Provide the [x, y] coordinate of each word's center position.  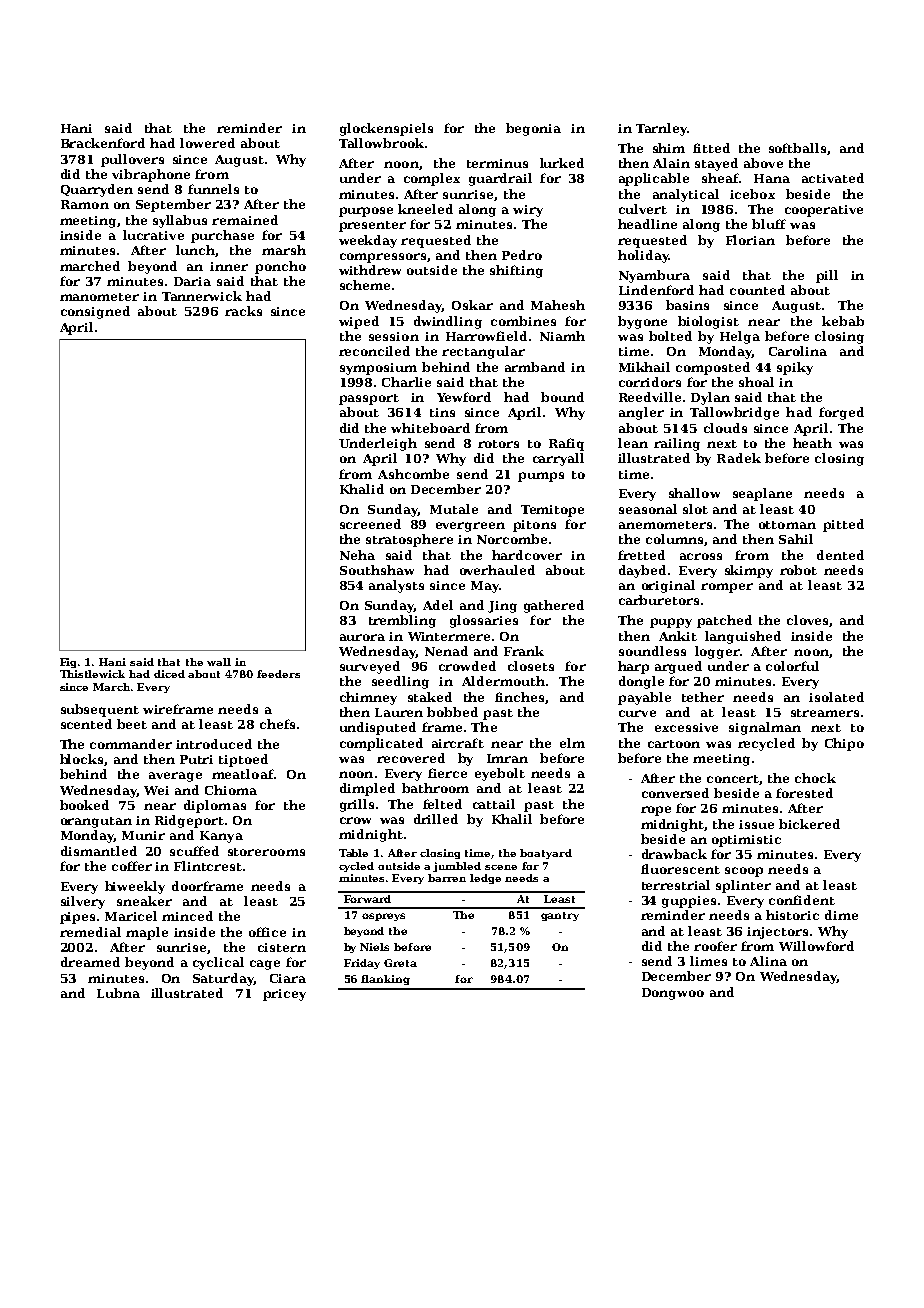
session [394, 336]
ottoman [787, 525]
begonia [533, 129]
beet [132, 724]
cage [265, 965]
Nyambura [654, 276]
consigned [95, 312]
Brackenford [103, 143]
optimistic [746, 841]
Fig [68, 663]
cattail [494, 804]
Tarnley [662, 129]
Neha [357, 555]
